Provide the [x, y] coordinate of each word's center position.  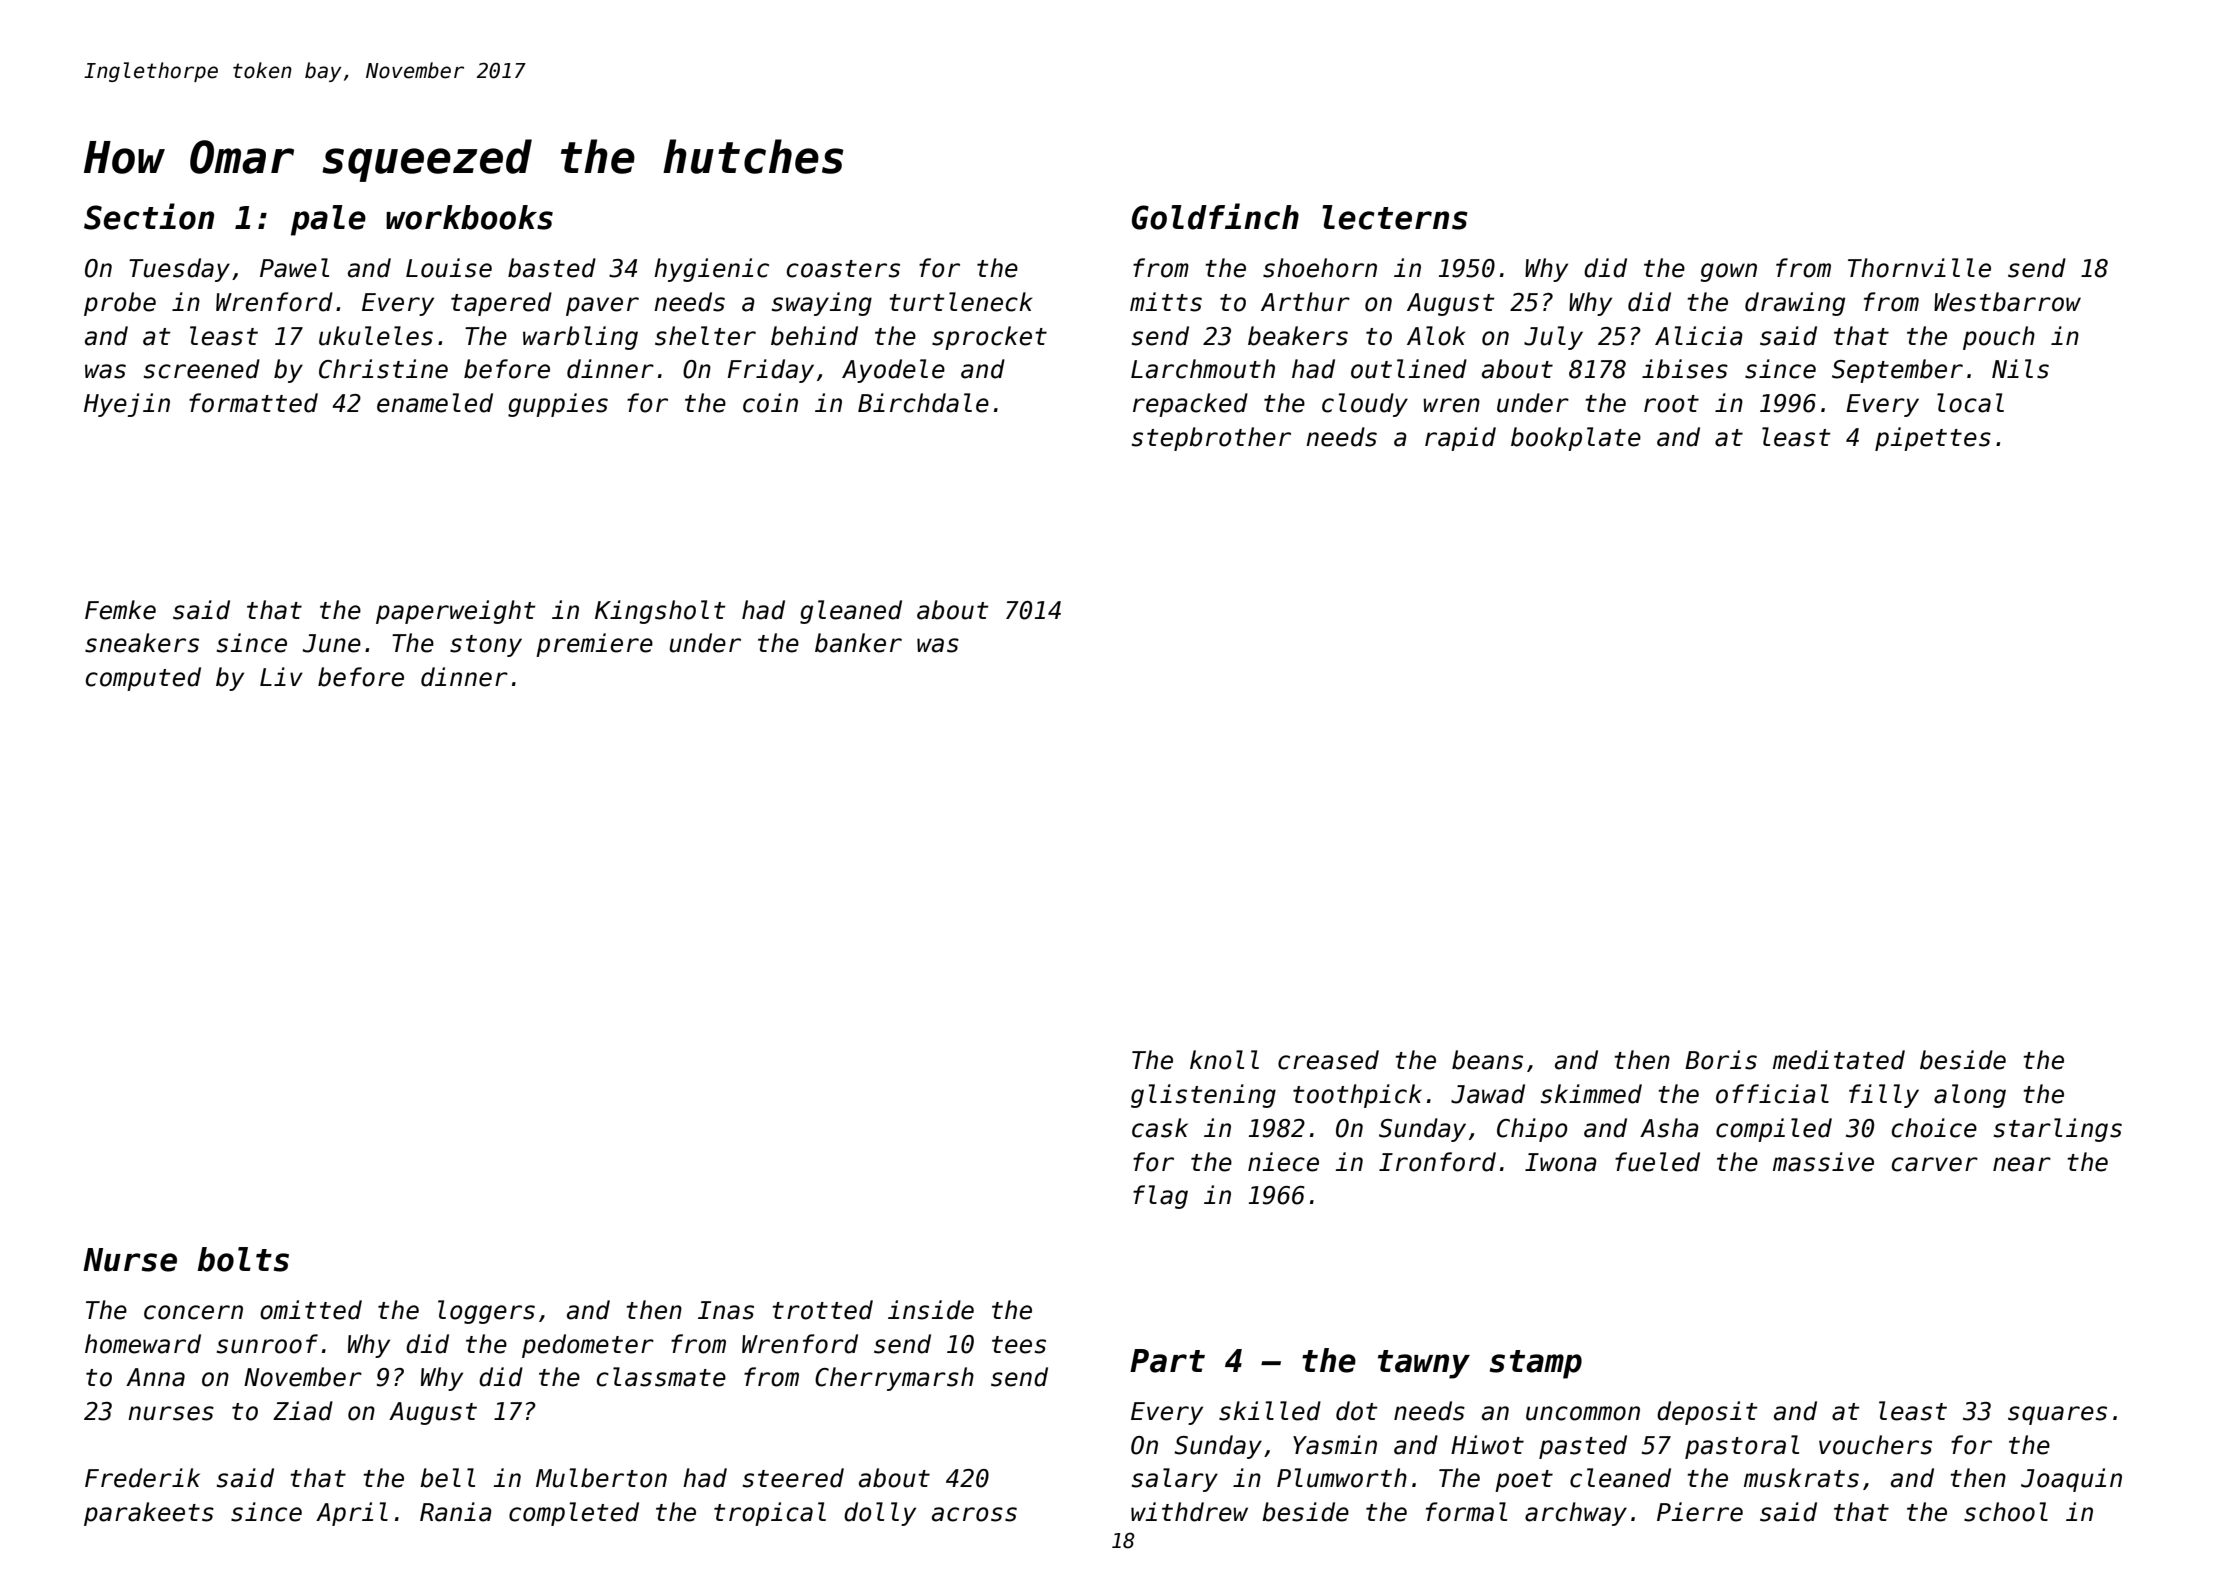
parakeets [149, 1514]
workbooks [469, 217]
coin [770, 403]
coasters [843, 269]
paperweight [456, 612]
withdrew [1189, 1512]
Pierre [1700, 1512]
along [1970, 1096]
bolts [243, 1259]
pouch [1999, 338]
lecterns [1395, 217]
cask [1160, 1128]
